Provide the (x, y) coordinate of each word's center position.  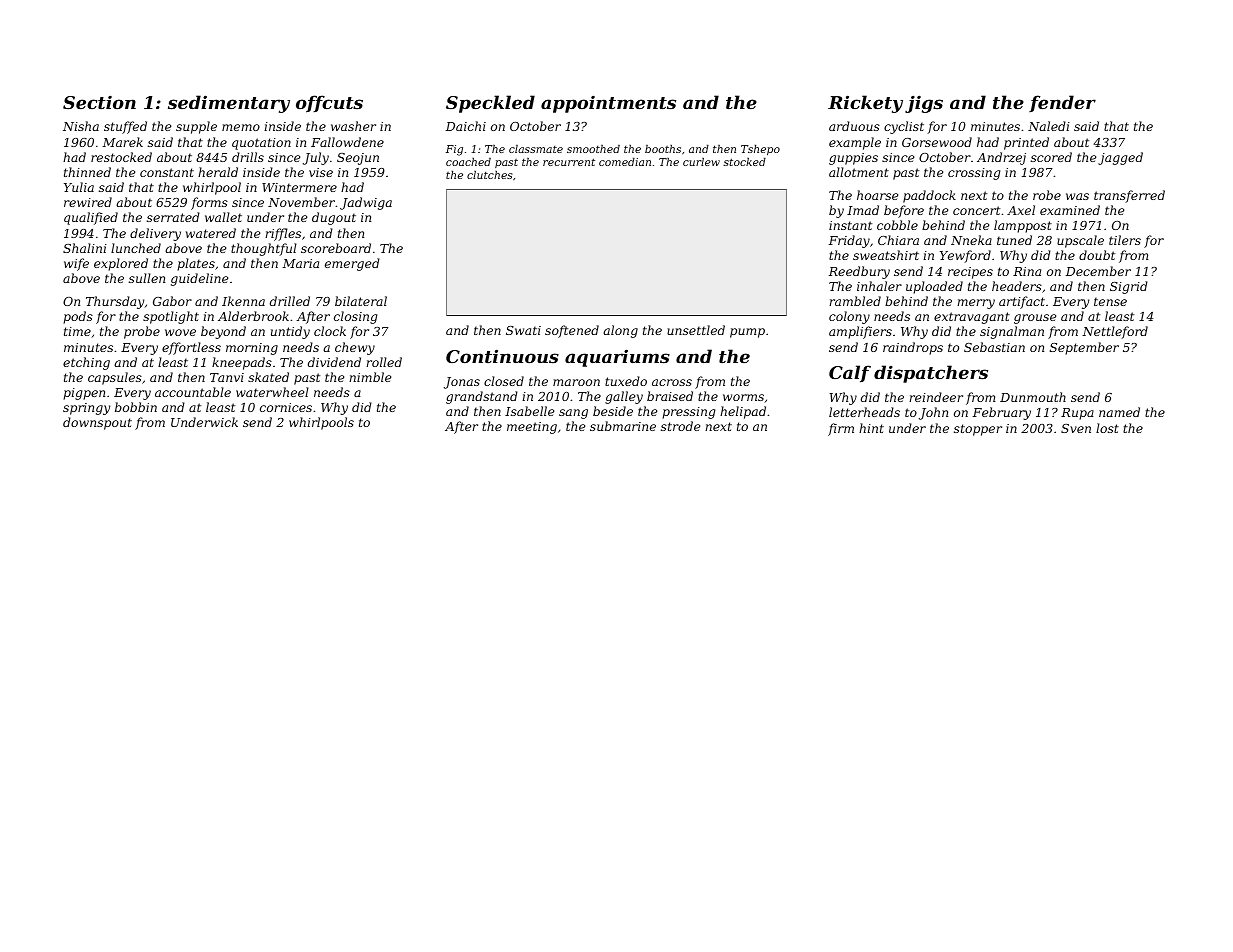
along (620, 331)
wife (76, 264)
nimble (370, 377)
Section (99, 102)
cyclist (904, 127)
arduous (854, 126)
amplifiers (860, 332)
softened (572, 331)
